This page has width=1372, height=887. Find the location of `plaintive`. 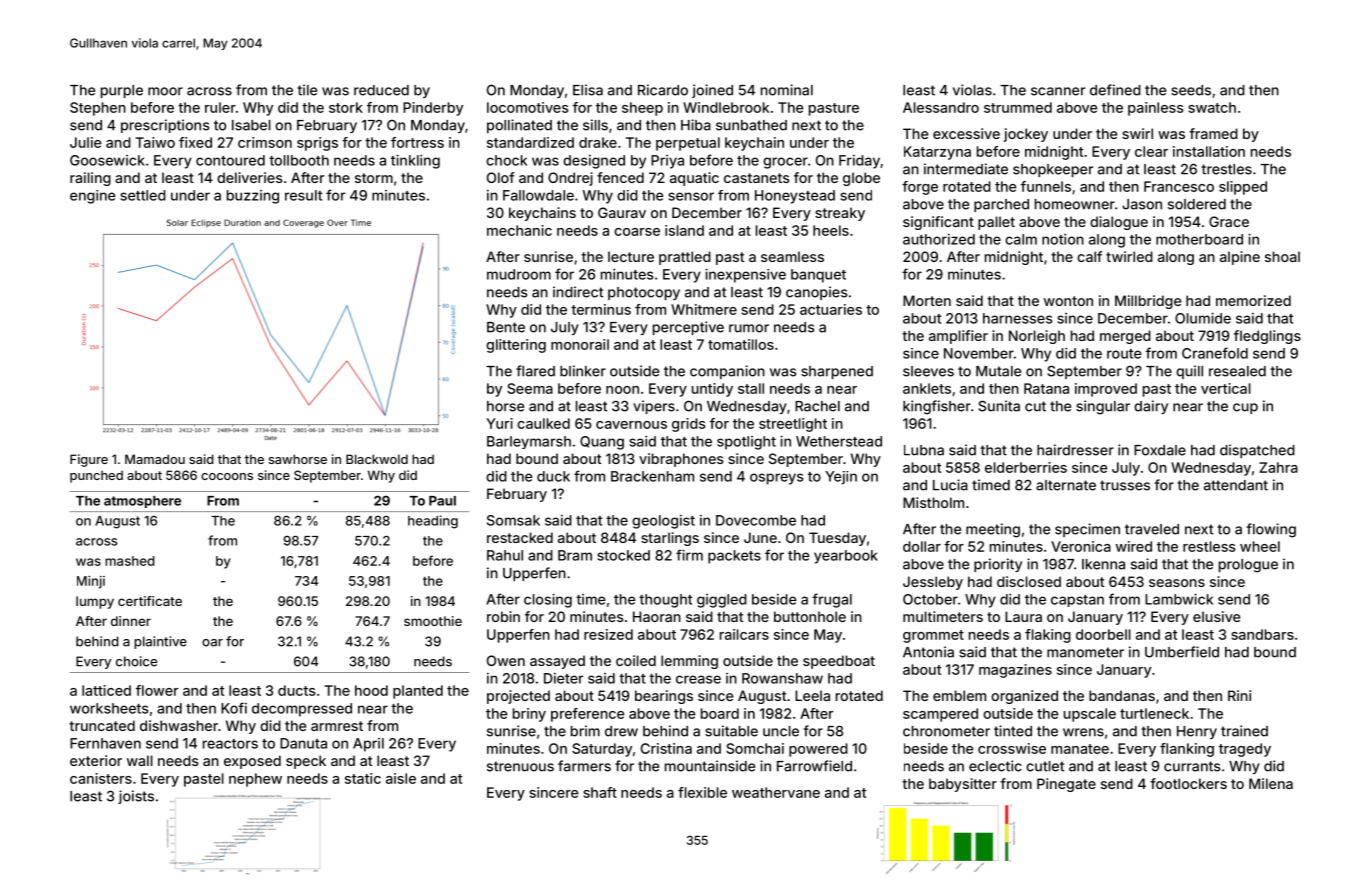

plaintive is located at coordinates (160, 642).
